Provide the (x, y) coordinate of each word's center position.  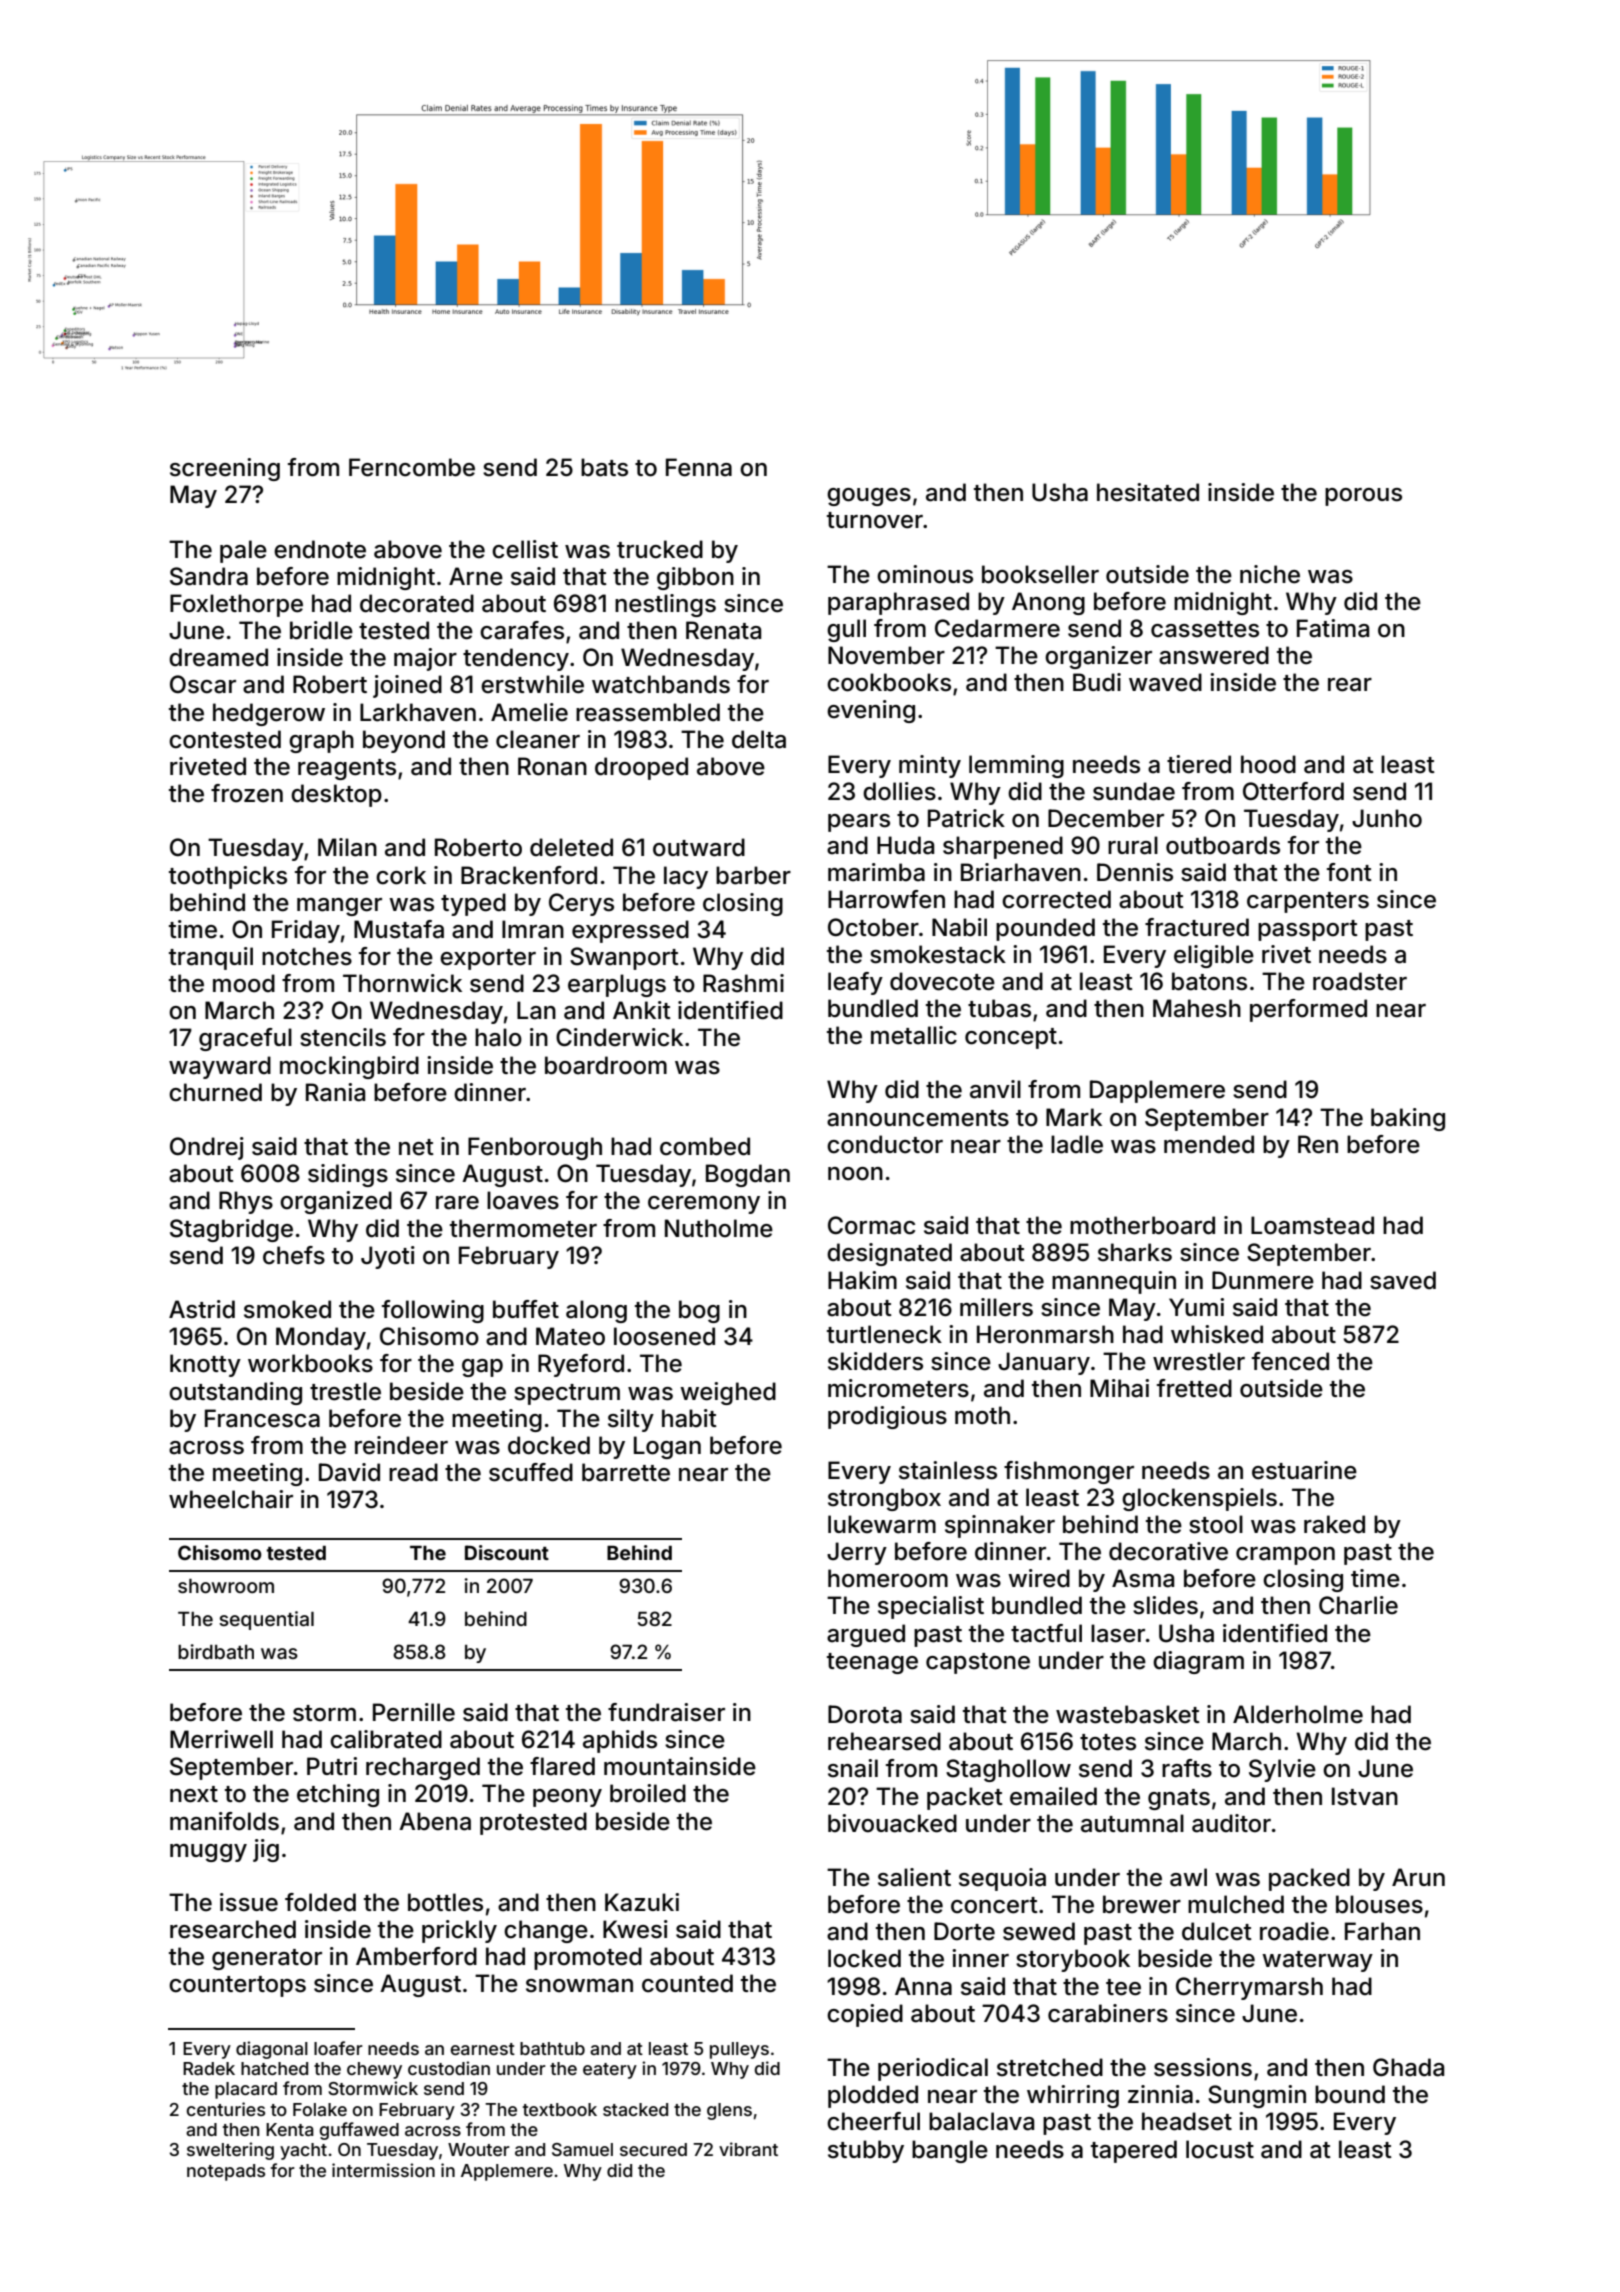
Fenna (699, 467)
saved (1403, 1280)
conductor (885, 1144)
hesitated (1148, 492)
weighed (728, 1393)
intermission (383, 2170)
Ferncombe (412, 467)
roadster (1360, 981)
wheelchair (231, 1499)
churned (215, 1092)
